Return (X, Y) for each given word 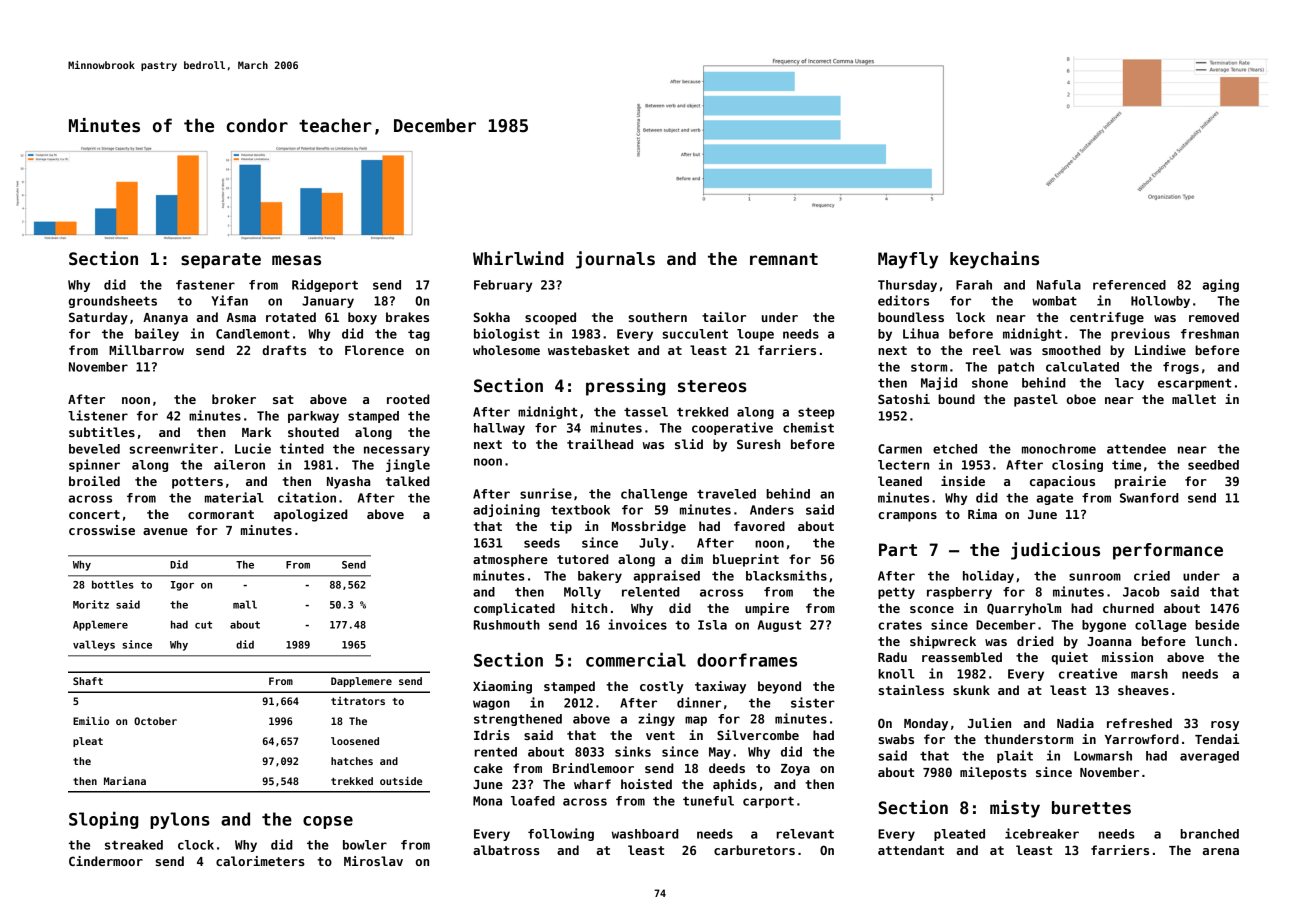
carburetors (754, 850)
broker (234, 399)
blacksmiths (786, 575)
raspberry (959, 593)
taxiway (720, 687)
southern (657, 317)
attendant (911, 850)
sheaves (1143, 690)
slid (689, 444)
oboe (1081, 399)
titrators (358, 701)
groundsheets (113, 302)
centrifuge (1107, 318)
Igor (182, 586)
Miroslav (373, 861)
